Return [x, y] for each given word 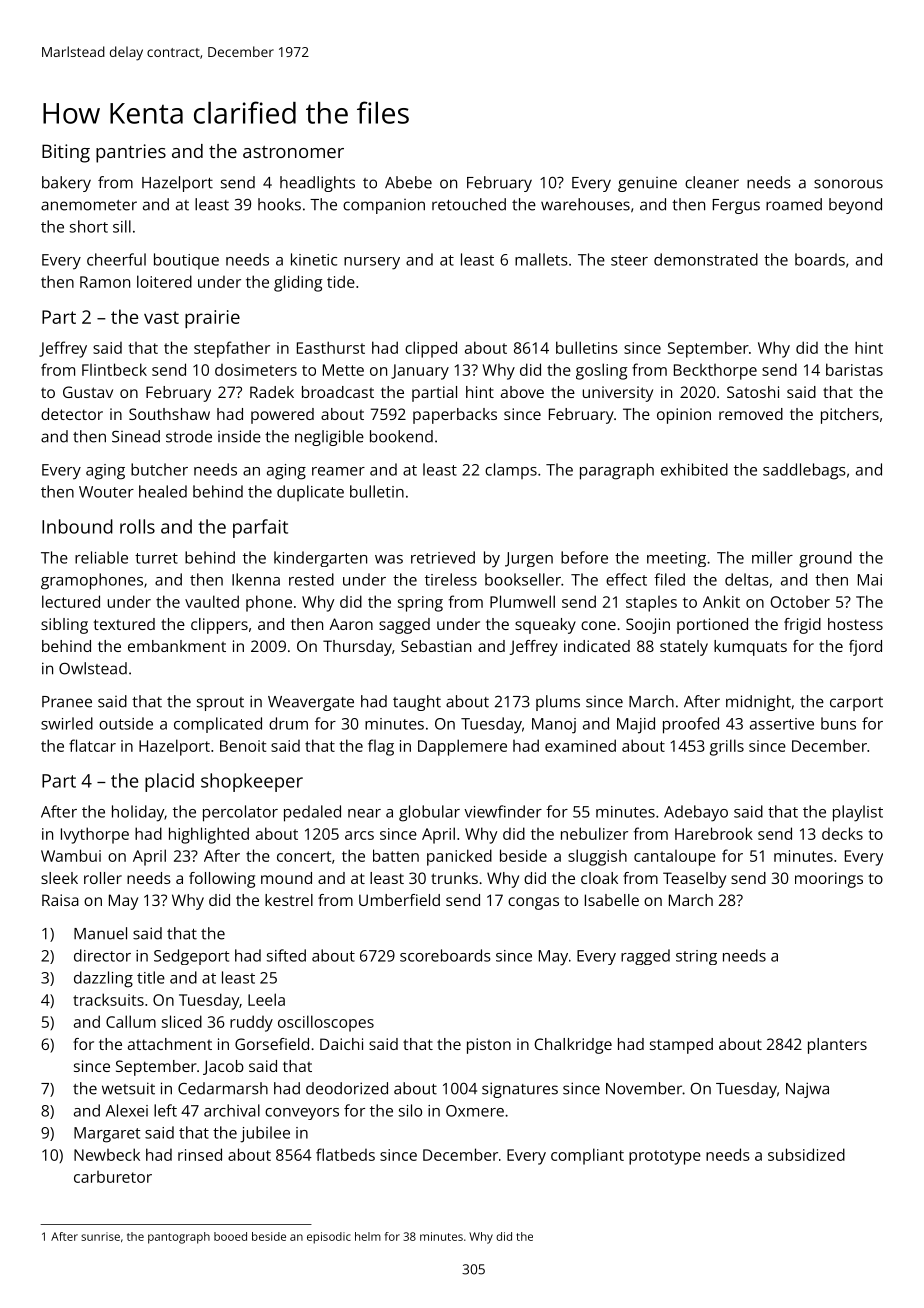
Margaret [107, 1135]
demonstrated [706, 259]
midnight [758, 703]
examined [580, 745]
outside [126, 723]
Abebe [408, 182]
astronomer [293, 152]
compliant [587, 1156]
